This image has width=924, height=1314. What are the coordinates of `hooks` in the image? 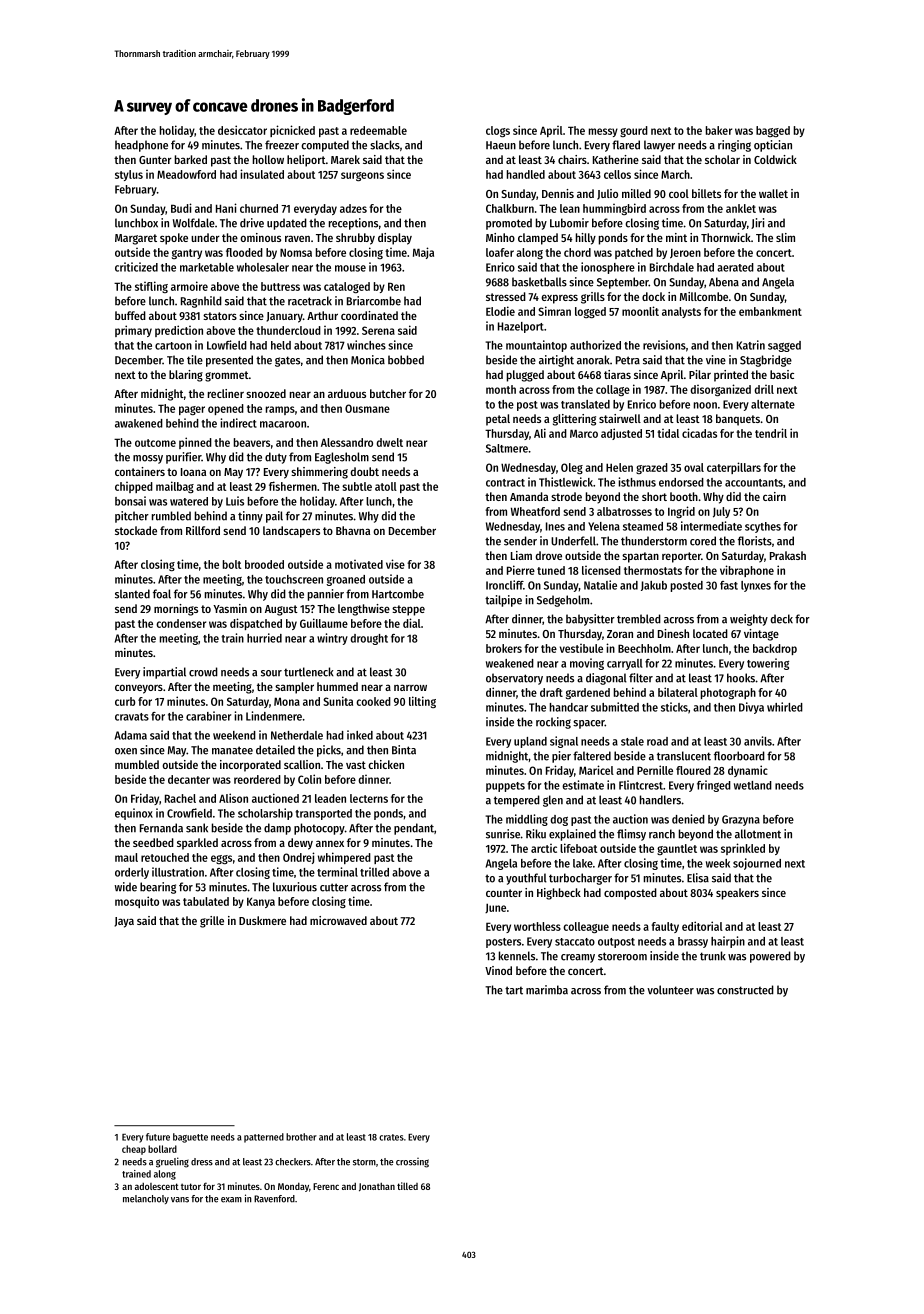 It's located at (741, 678).
